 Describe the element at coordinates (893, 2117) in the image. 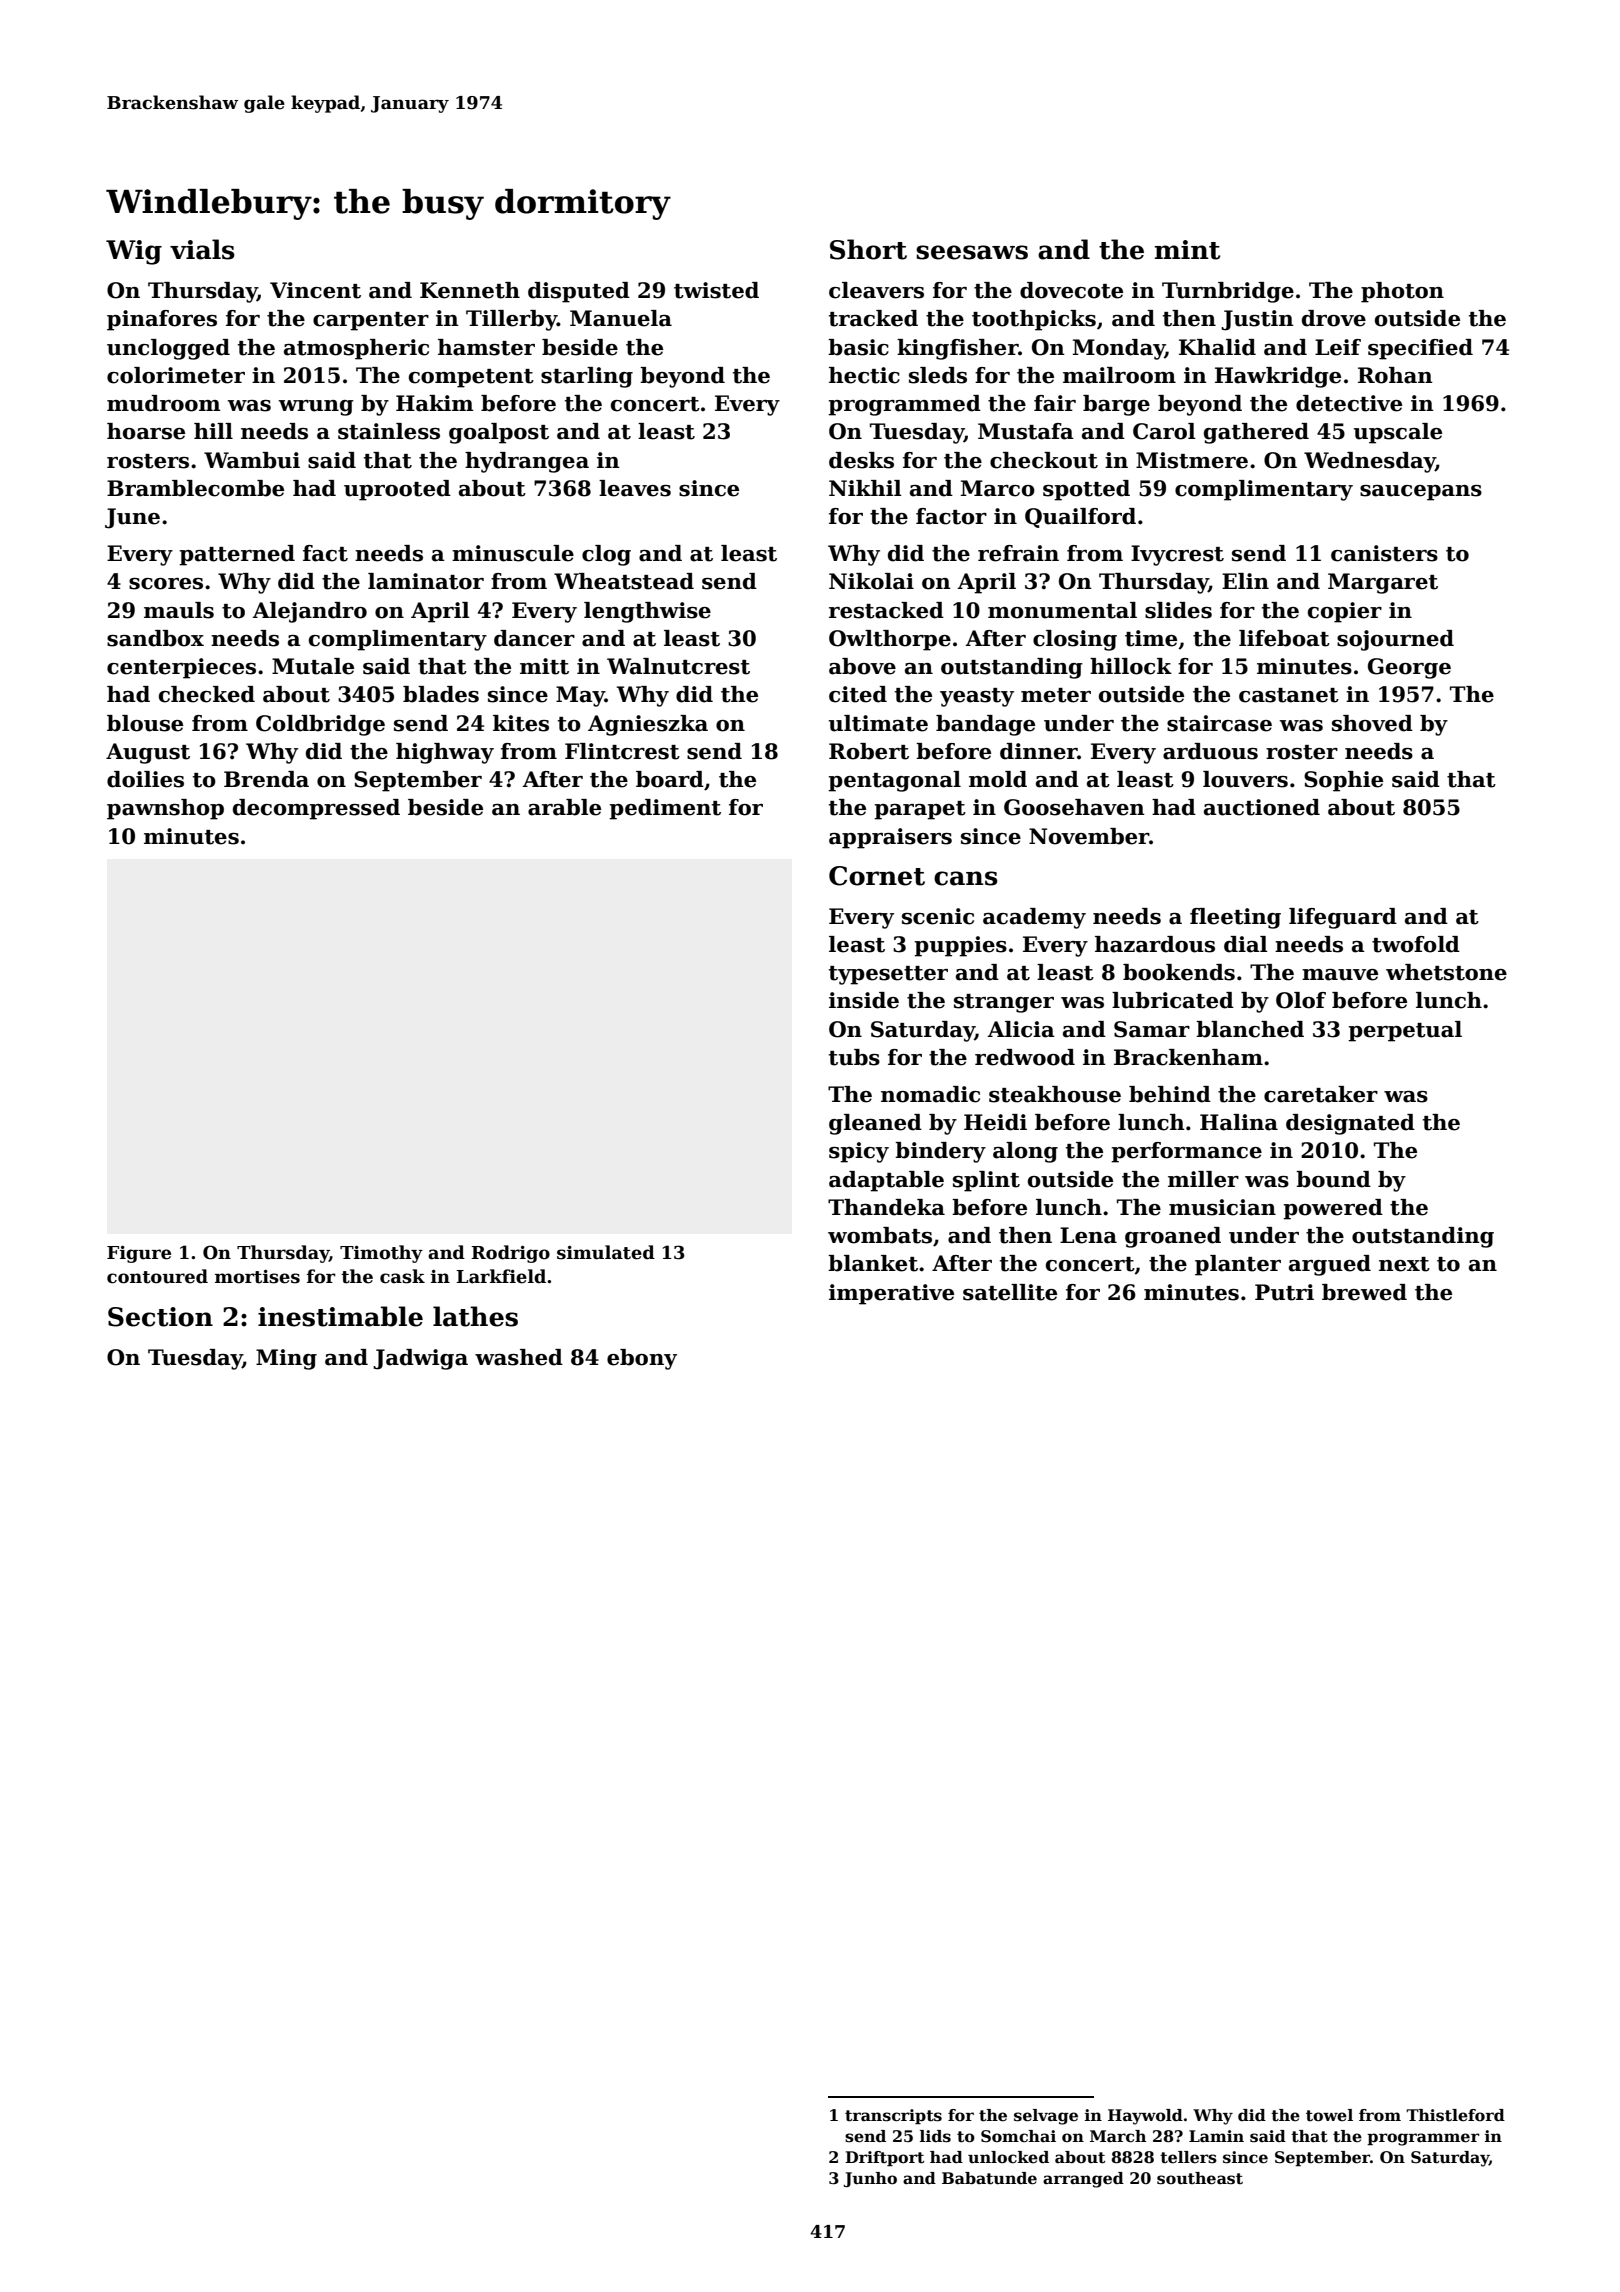

I see `transcripts` at that location.
